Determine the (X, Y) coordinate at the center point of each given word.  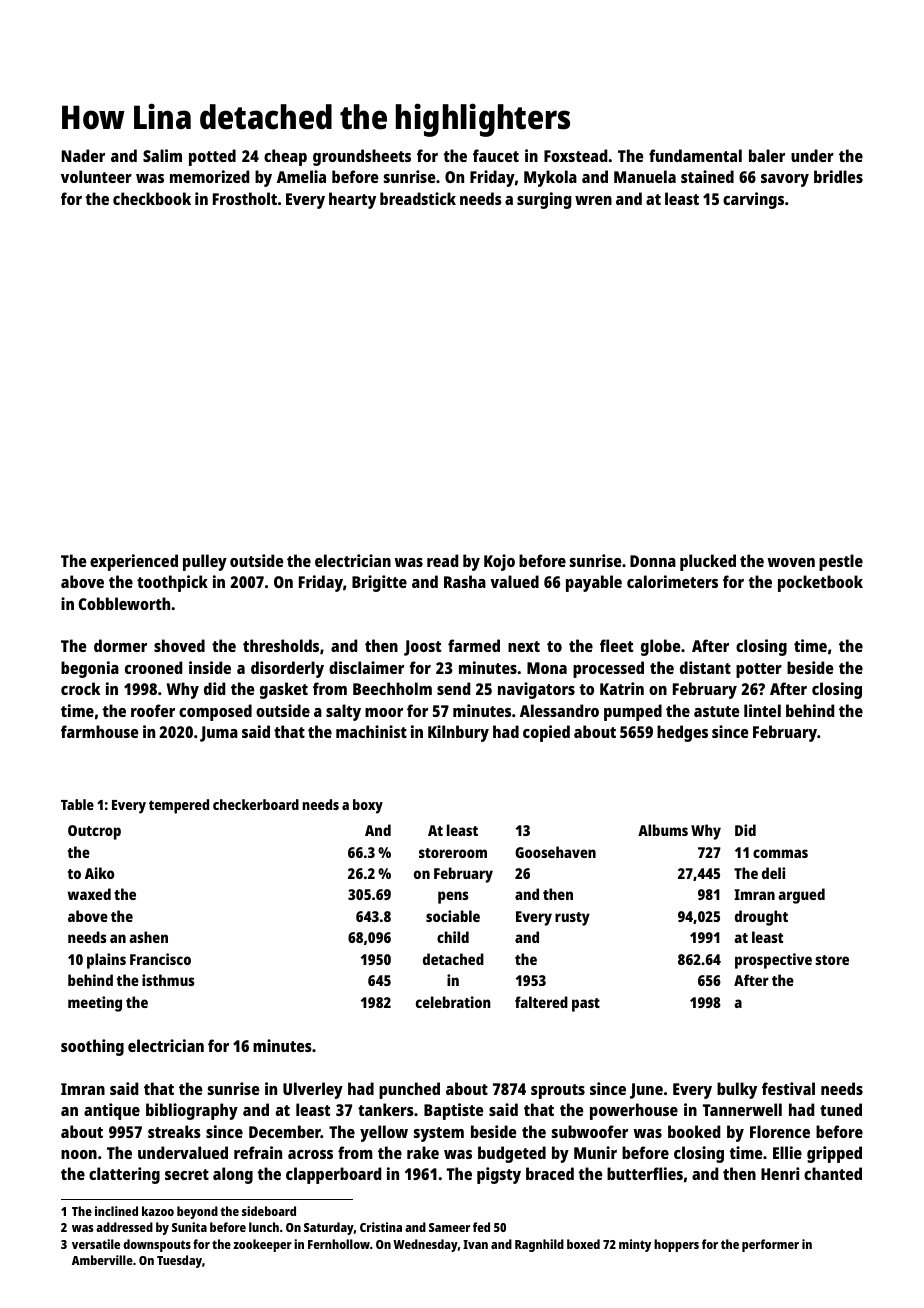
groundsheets (362, 157)
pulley (205, 562)
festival (788, 1088)
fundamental (695, 155)
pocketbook (820, 583)
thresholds (281, 645)
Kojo (499, 562)
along (233, 1175)
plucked (708, 562)
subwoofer (590, 1131)
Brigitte (379, 583)
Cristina (381, 1227)
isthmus (168, 980)
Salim (162, 155)
